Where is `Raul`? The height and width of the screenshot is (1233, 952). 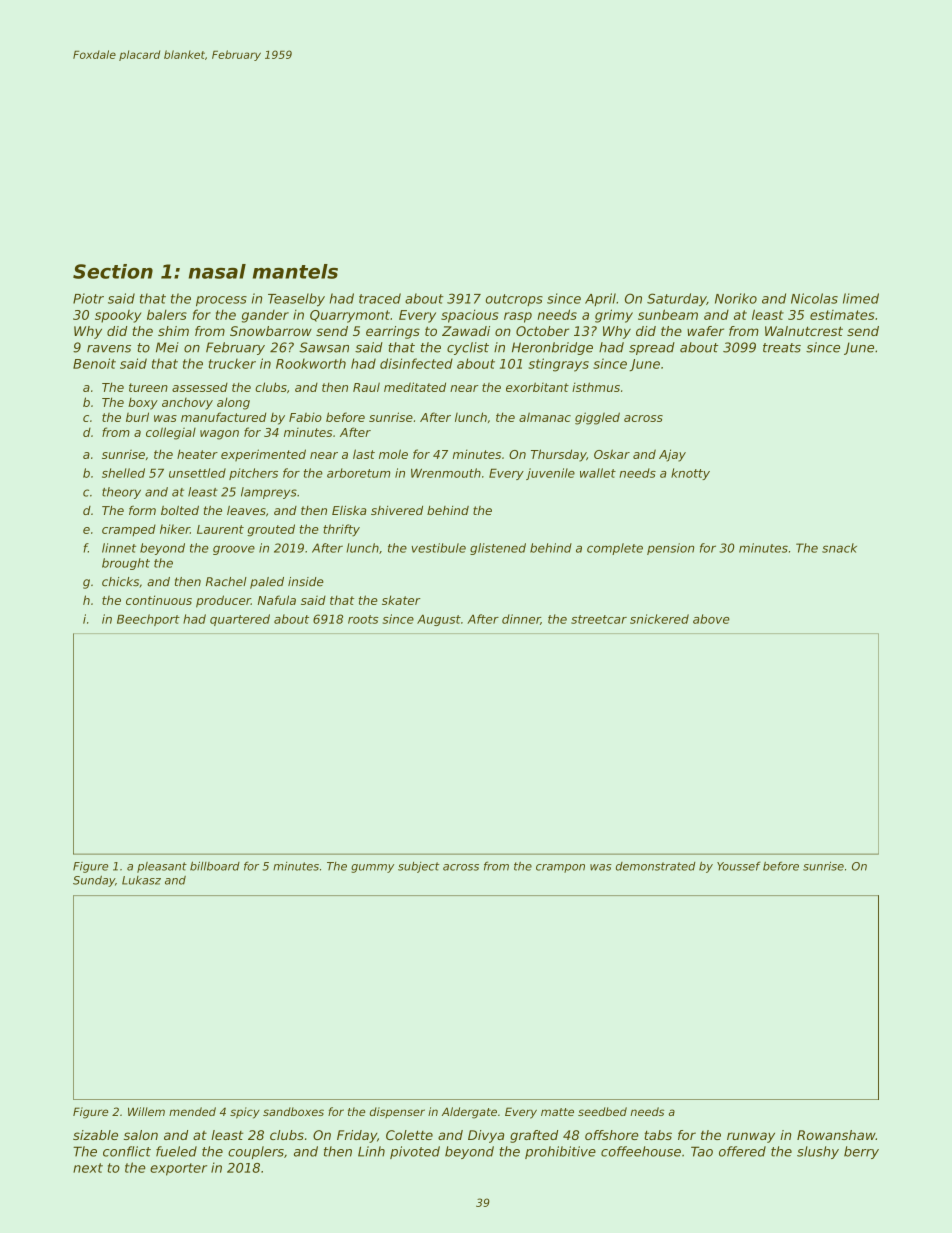
Raul is located at coordinates (366, 387).
